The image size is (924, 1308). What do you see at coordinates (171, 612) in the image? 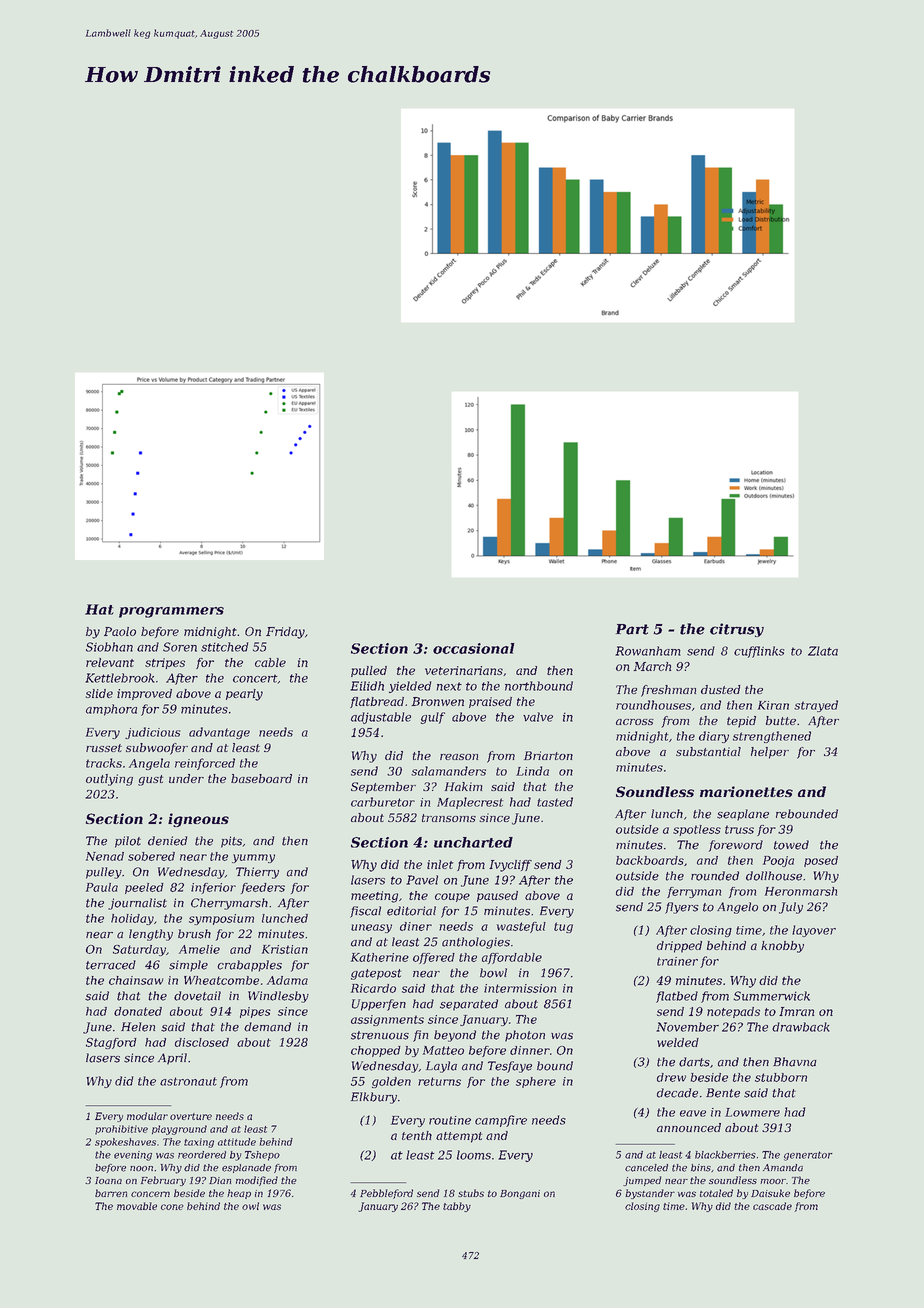
I see `programmers` at bounding box center [171, 612].
